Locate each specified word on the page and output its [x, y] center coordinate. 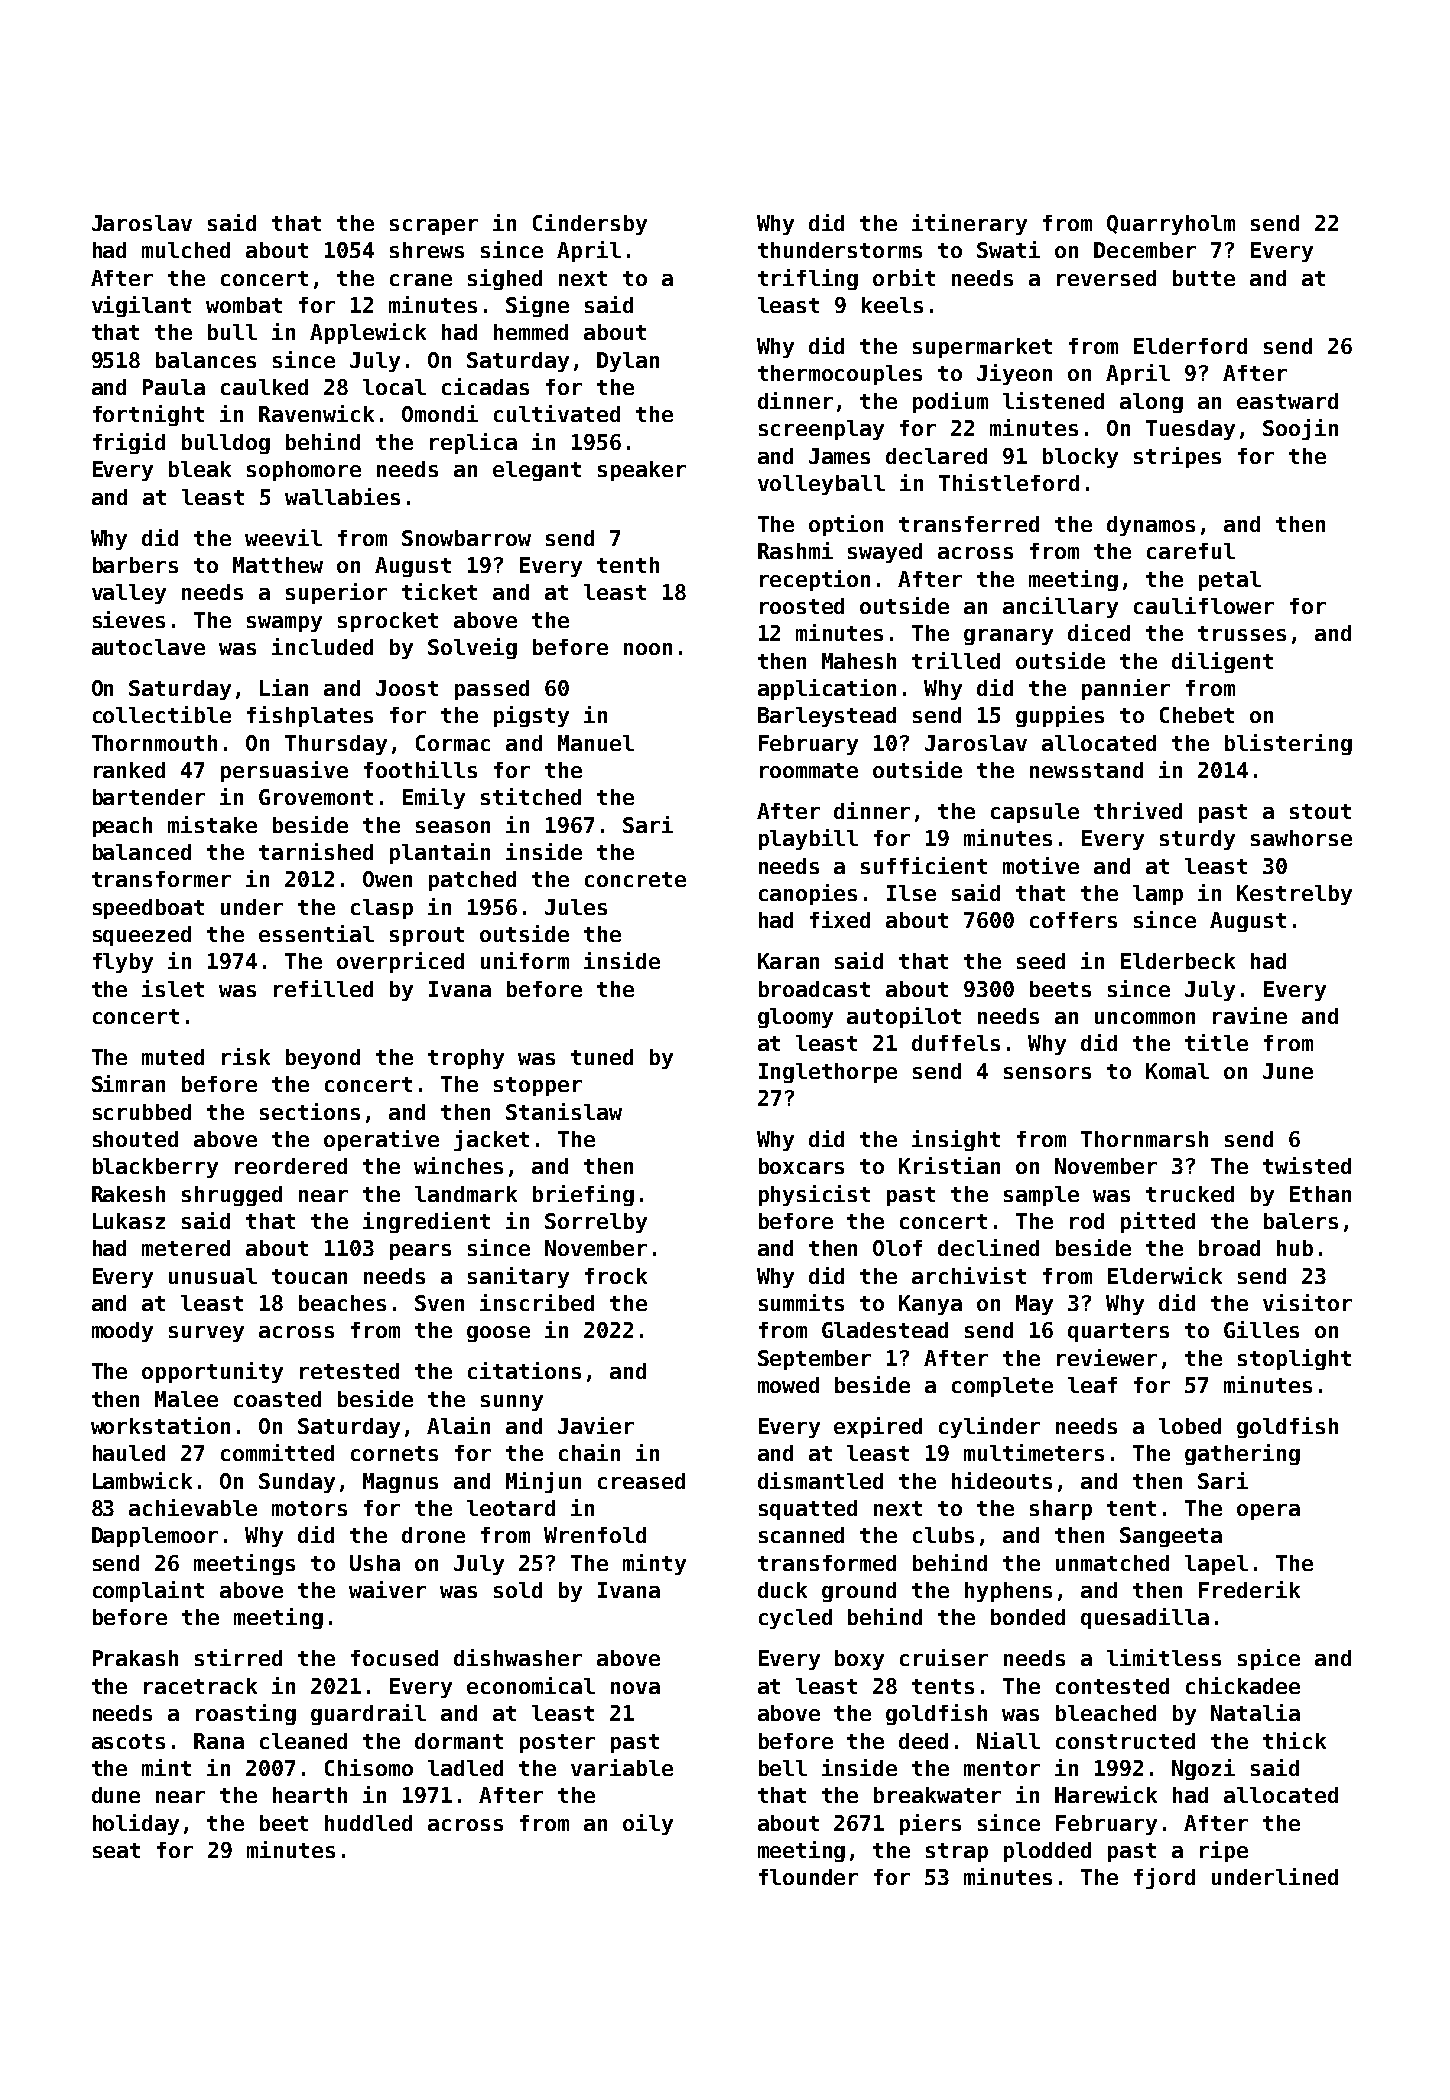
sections [310, 1111]
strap [957, 1852]
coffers [1073, 920]
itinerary [969, 224]
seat [116, 1850]
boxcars [801, 1166]
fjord [1164, 1878]
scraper [434, 227]
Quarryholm [1171, 225]
